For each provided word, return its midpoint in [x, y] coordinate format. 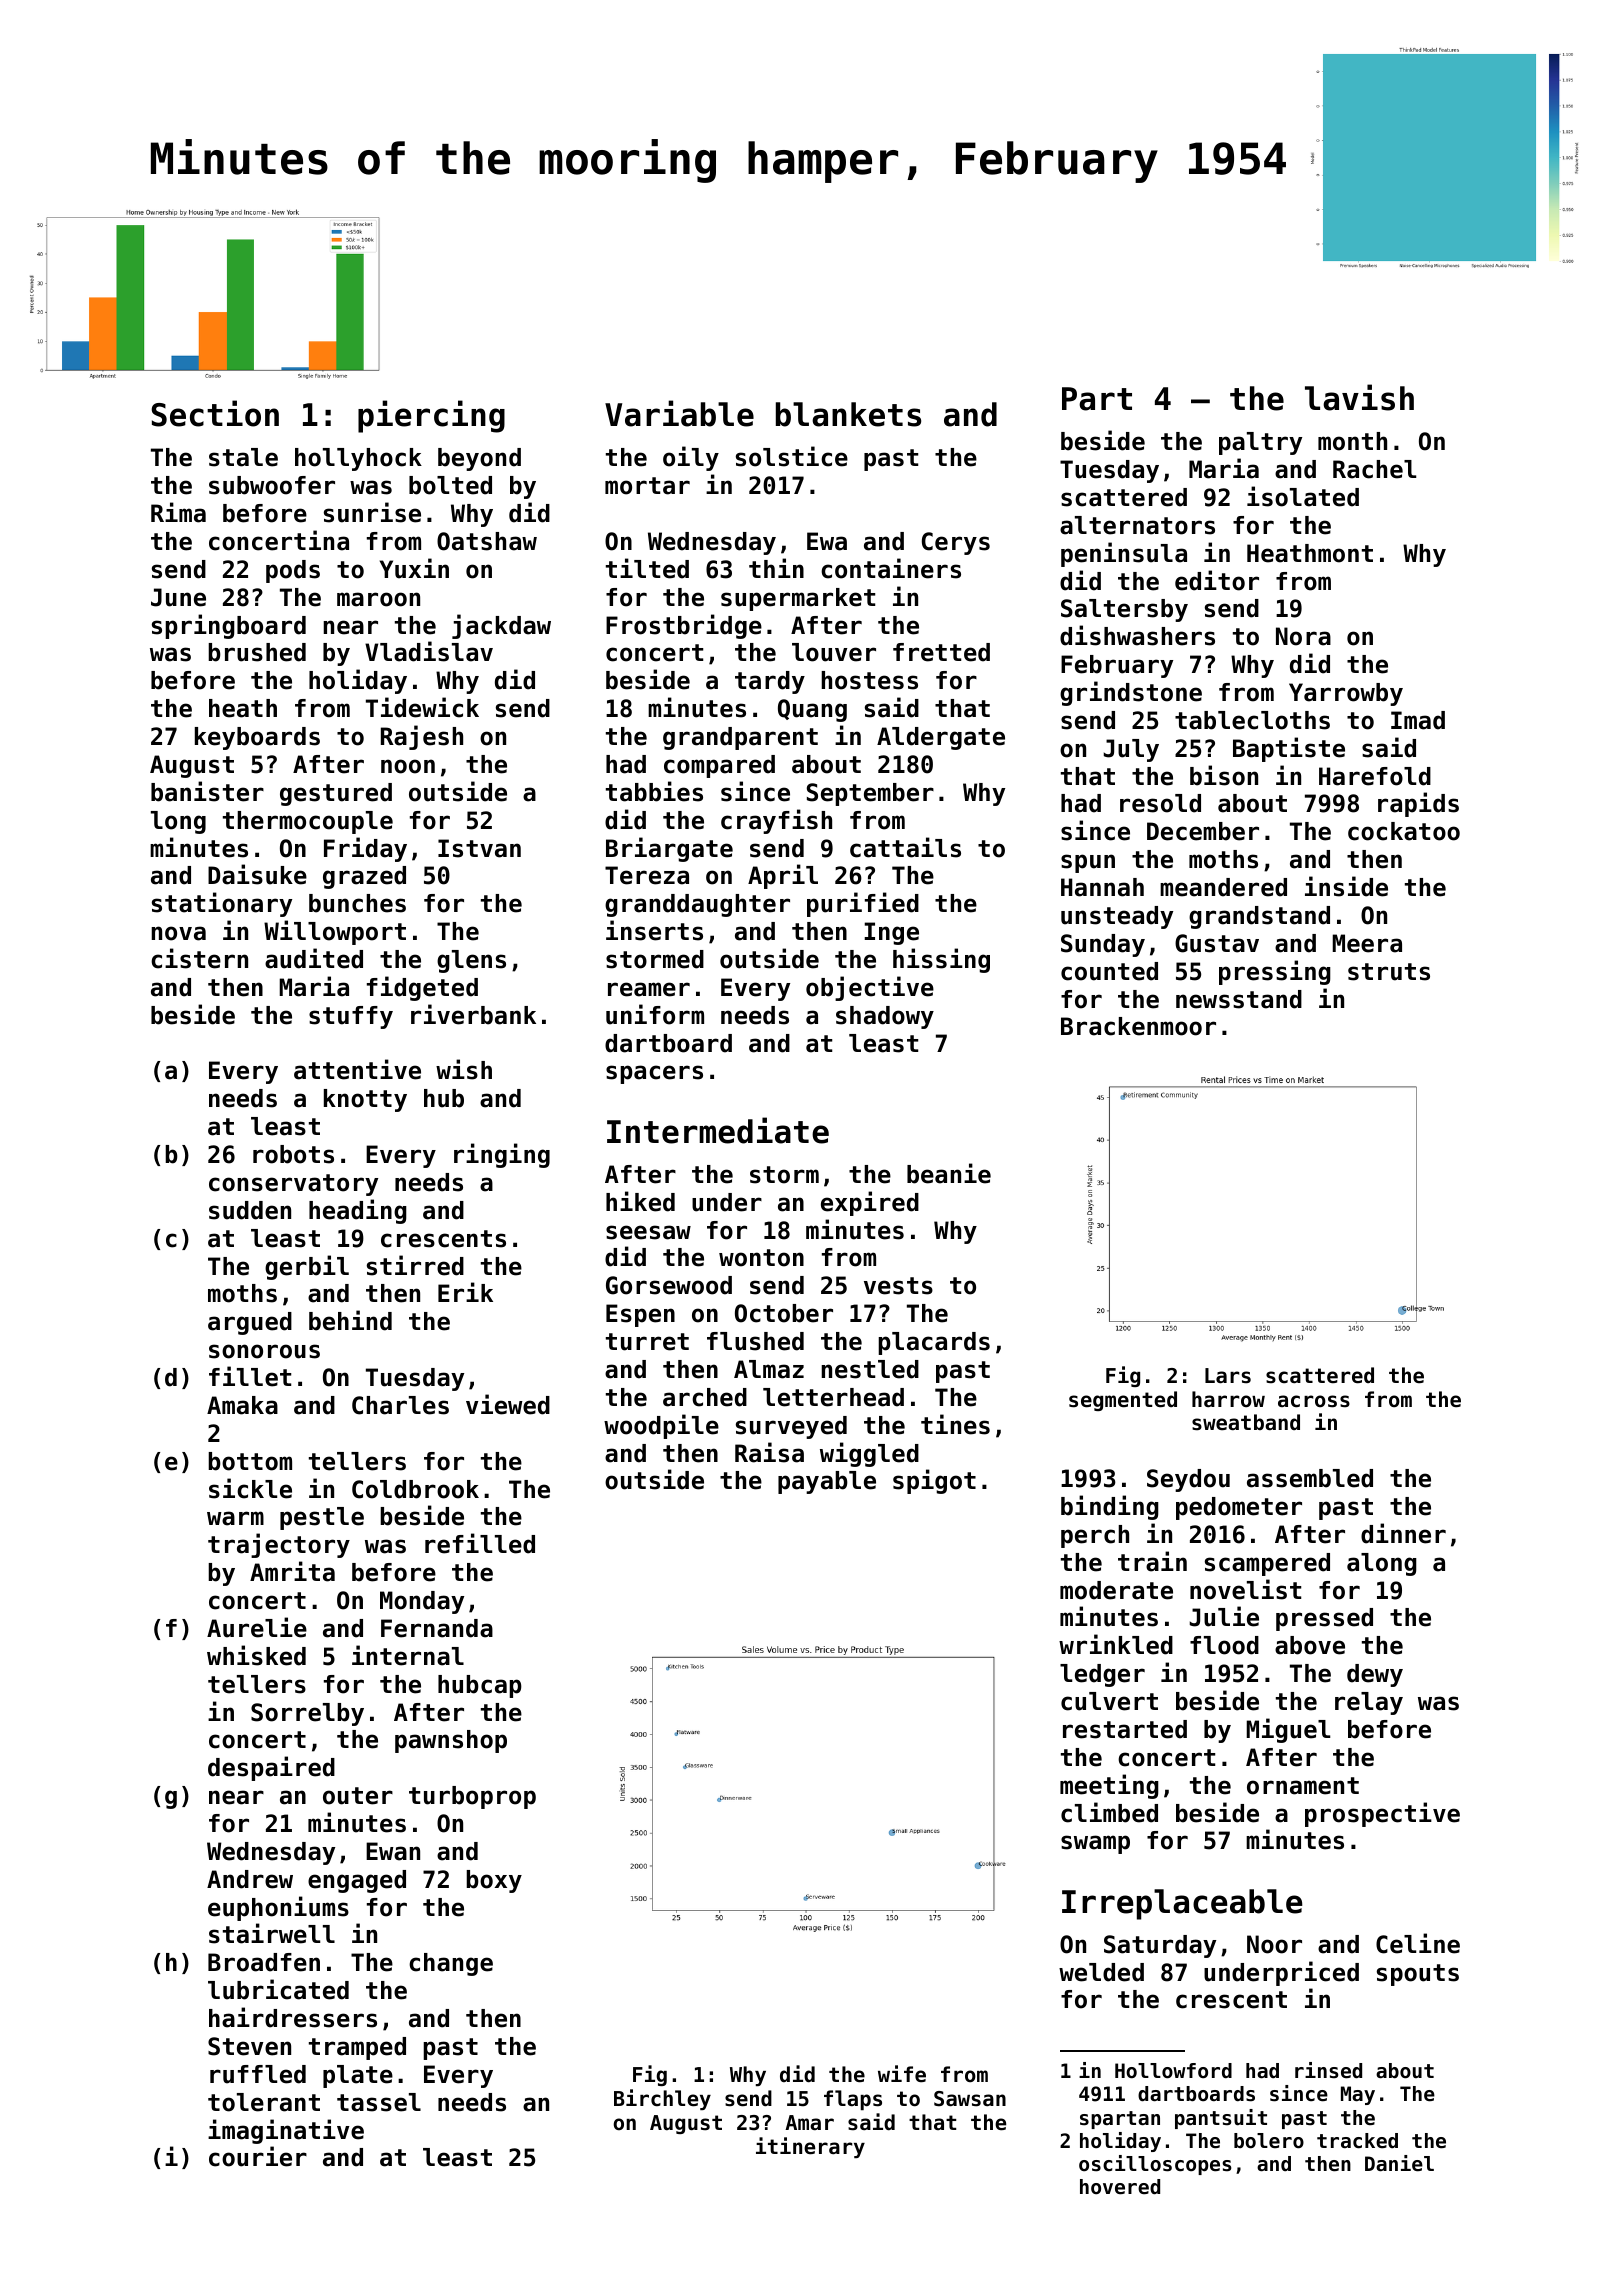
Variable [679, 413]
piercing [431, 416]
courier [258, 2156]
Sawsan [970, 2099]
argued [250, 1323]
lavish [1359, 397]
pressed [1324, 1619]
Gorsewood [669, 1285]
